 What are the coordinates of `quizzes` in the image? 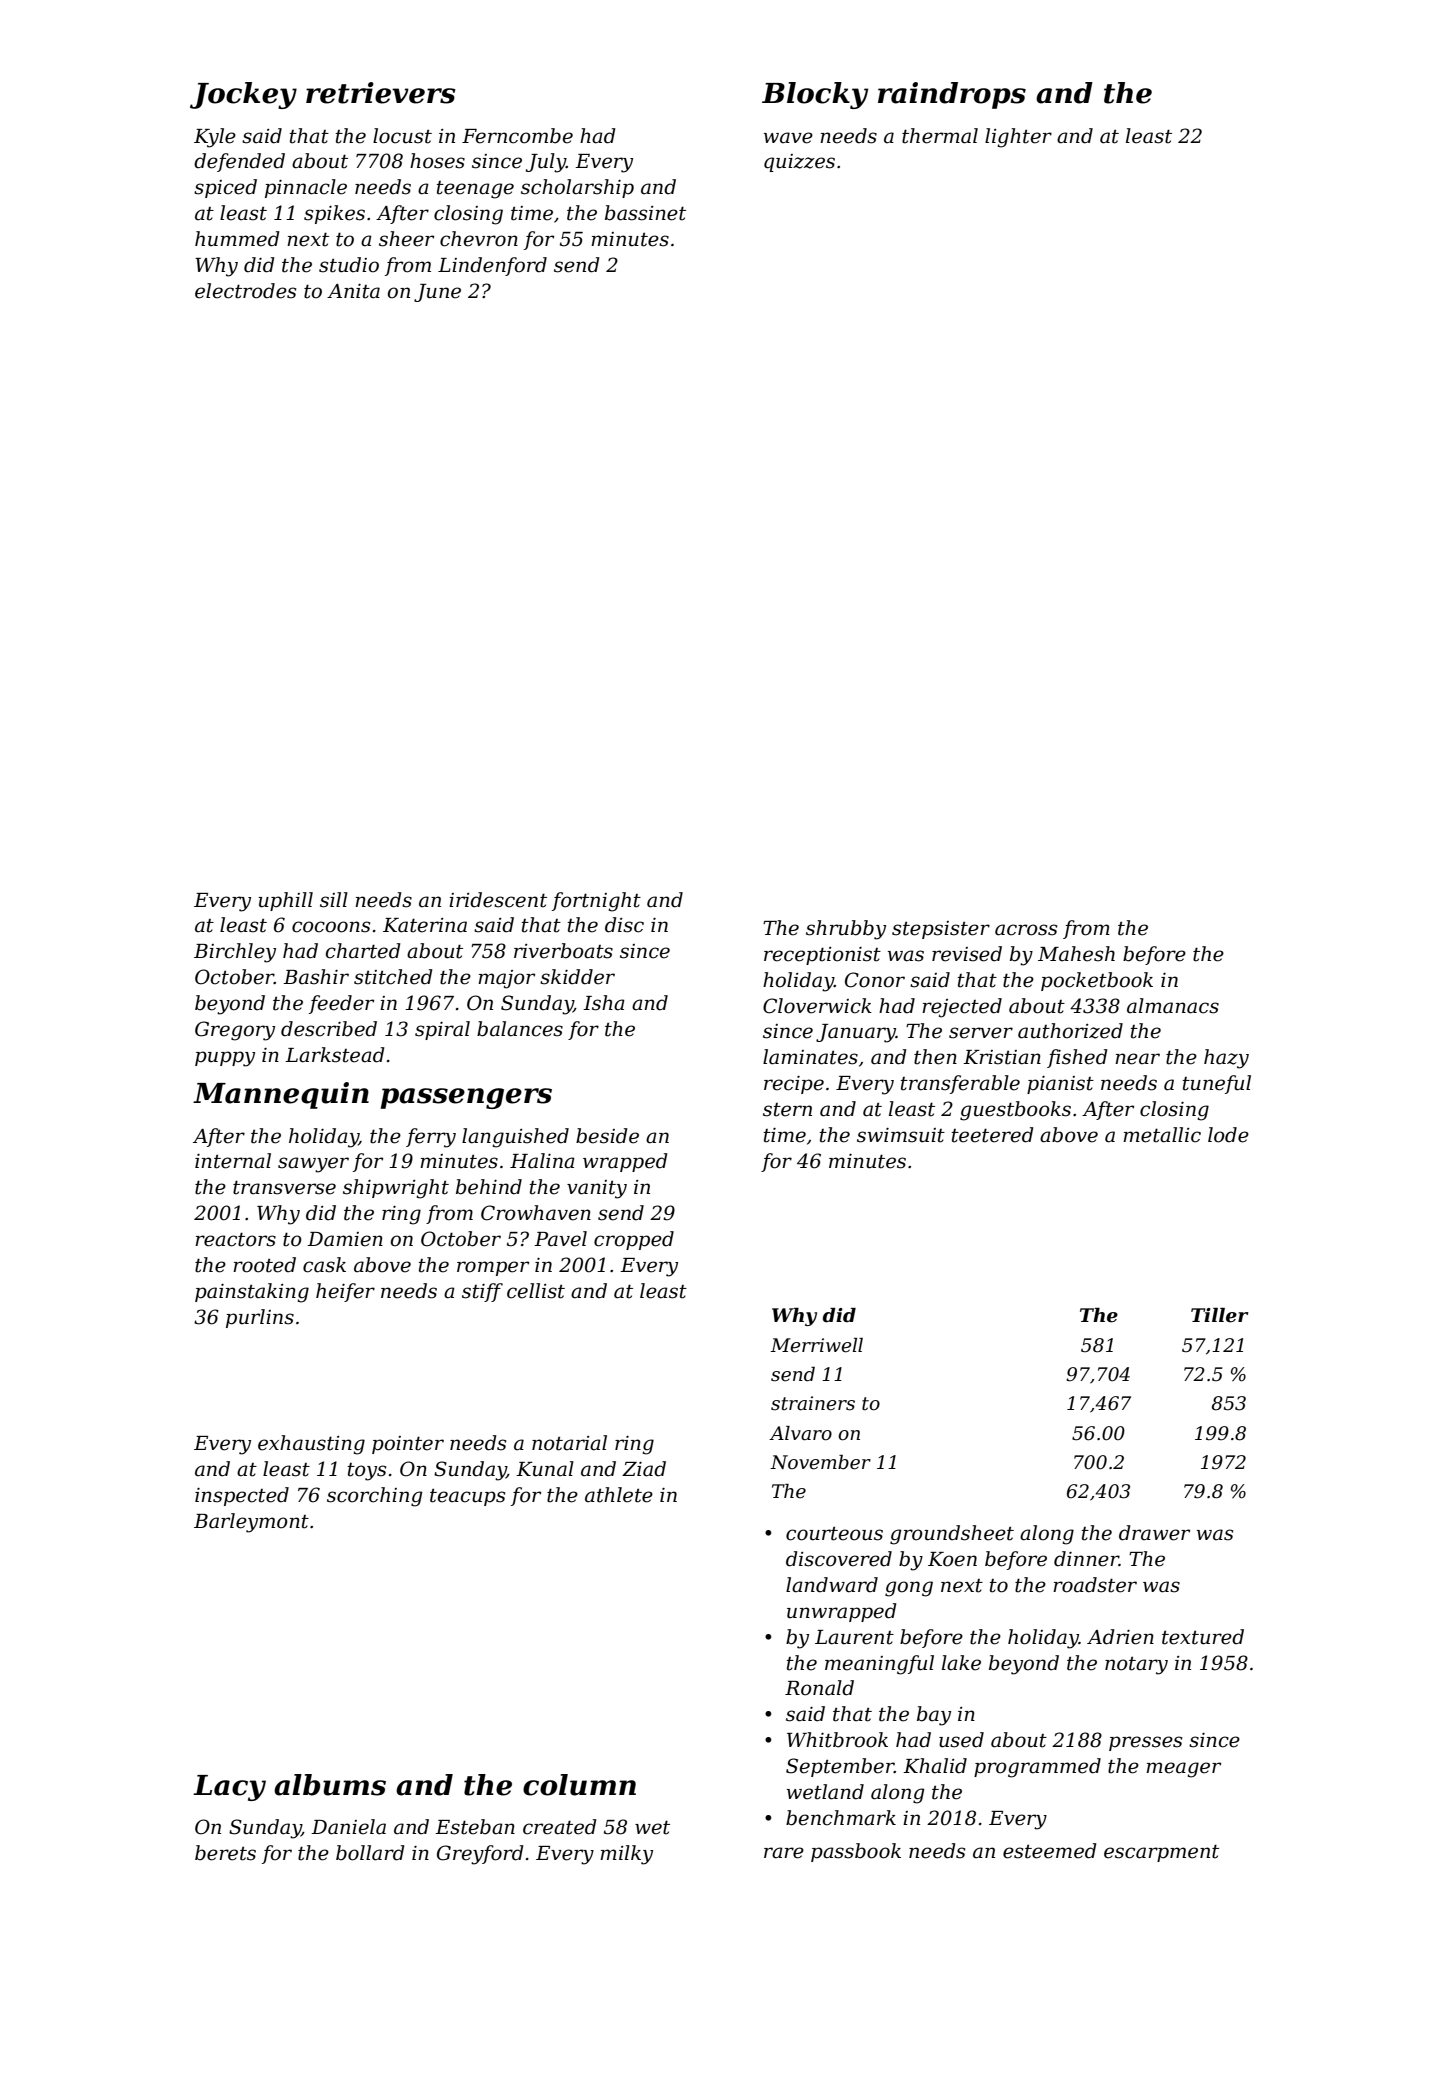 It's located at (799, 163).
